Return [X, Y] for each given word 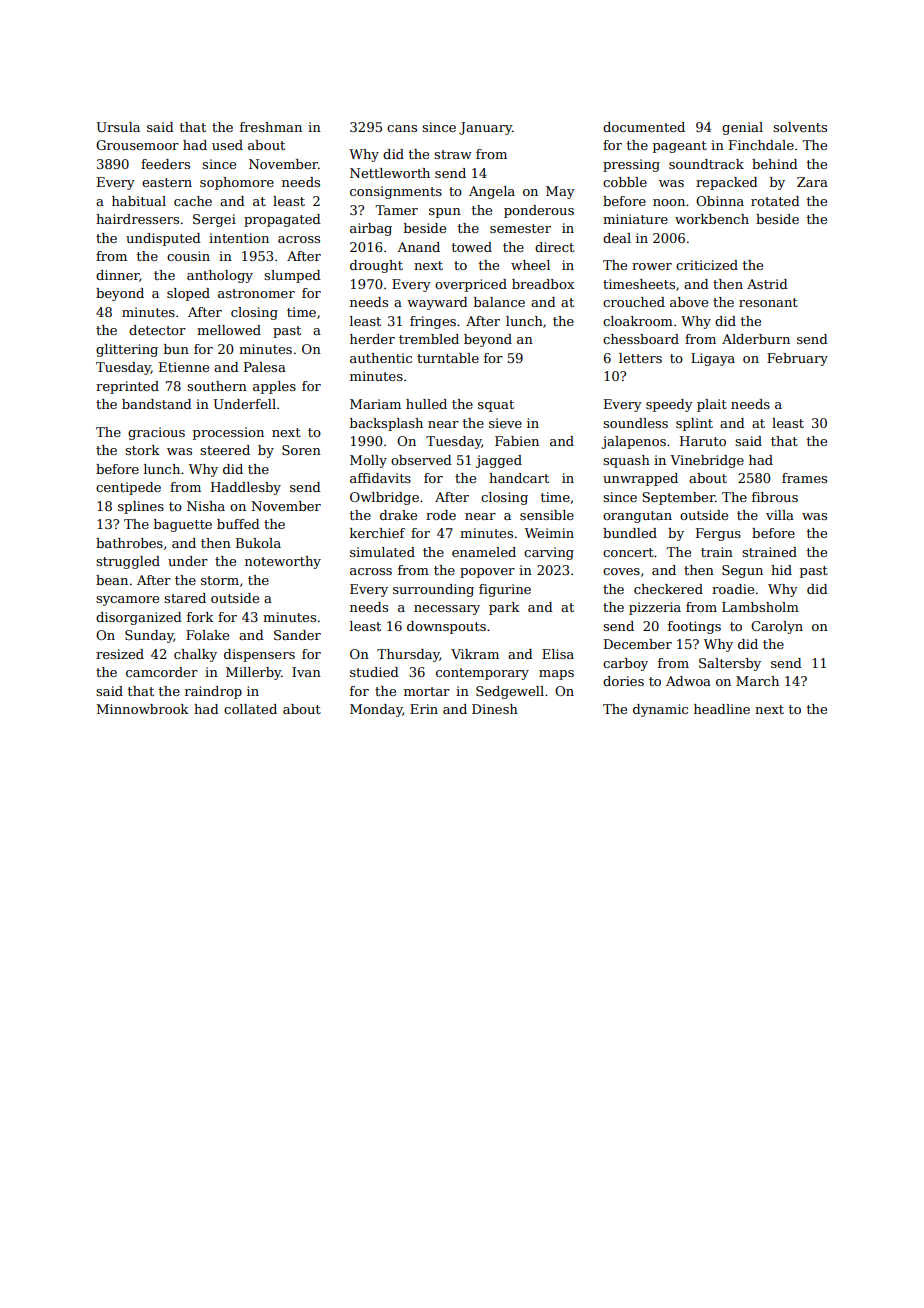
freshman [271, 127]
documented [644, 127]
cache [193, 201]
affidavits [380, 478]
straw [453, 154]
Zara [812, 182]
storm [220, 580]
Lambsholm [760, 607]
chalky [195, 655]
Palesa [265, 367]
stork [142, 450]
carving [549, 553]
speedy [669, 405]
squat [496, 406]
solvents [800, 127]
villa [780, 515]
